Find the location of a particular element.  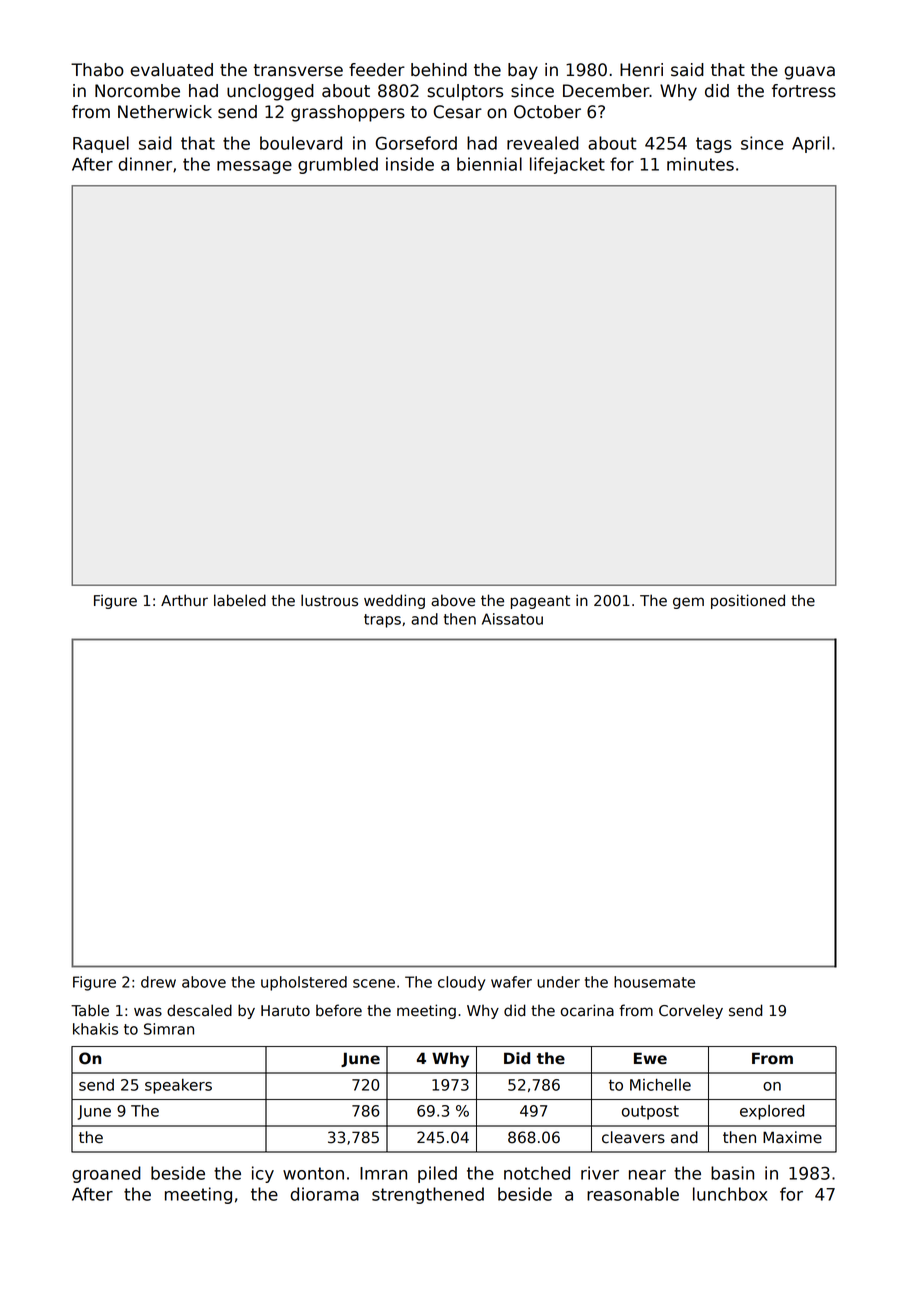

positioned is located at coordinates (748, 601).
